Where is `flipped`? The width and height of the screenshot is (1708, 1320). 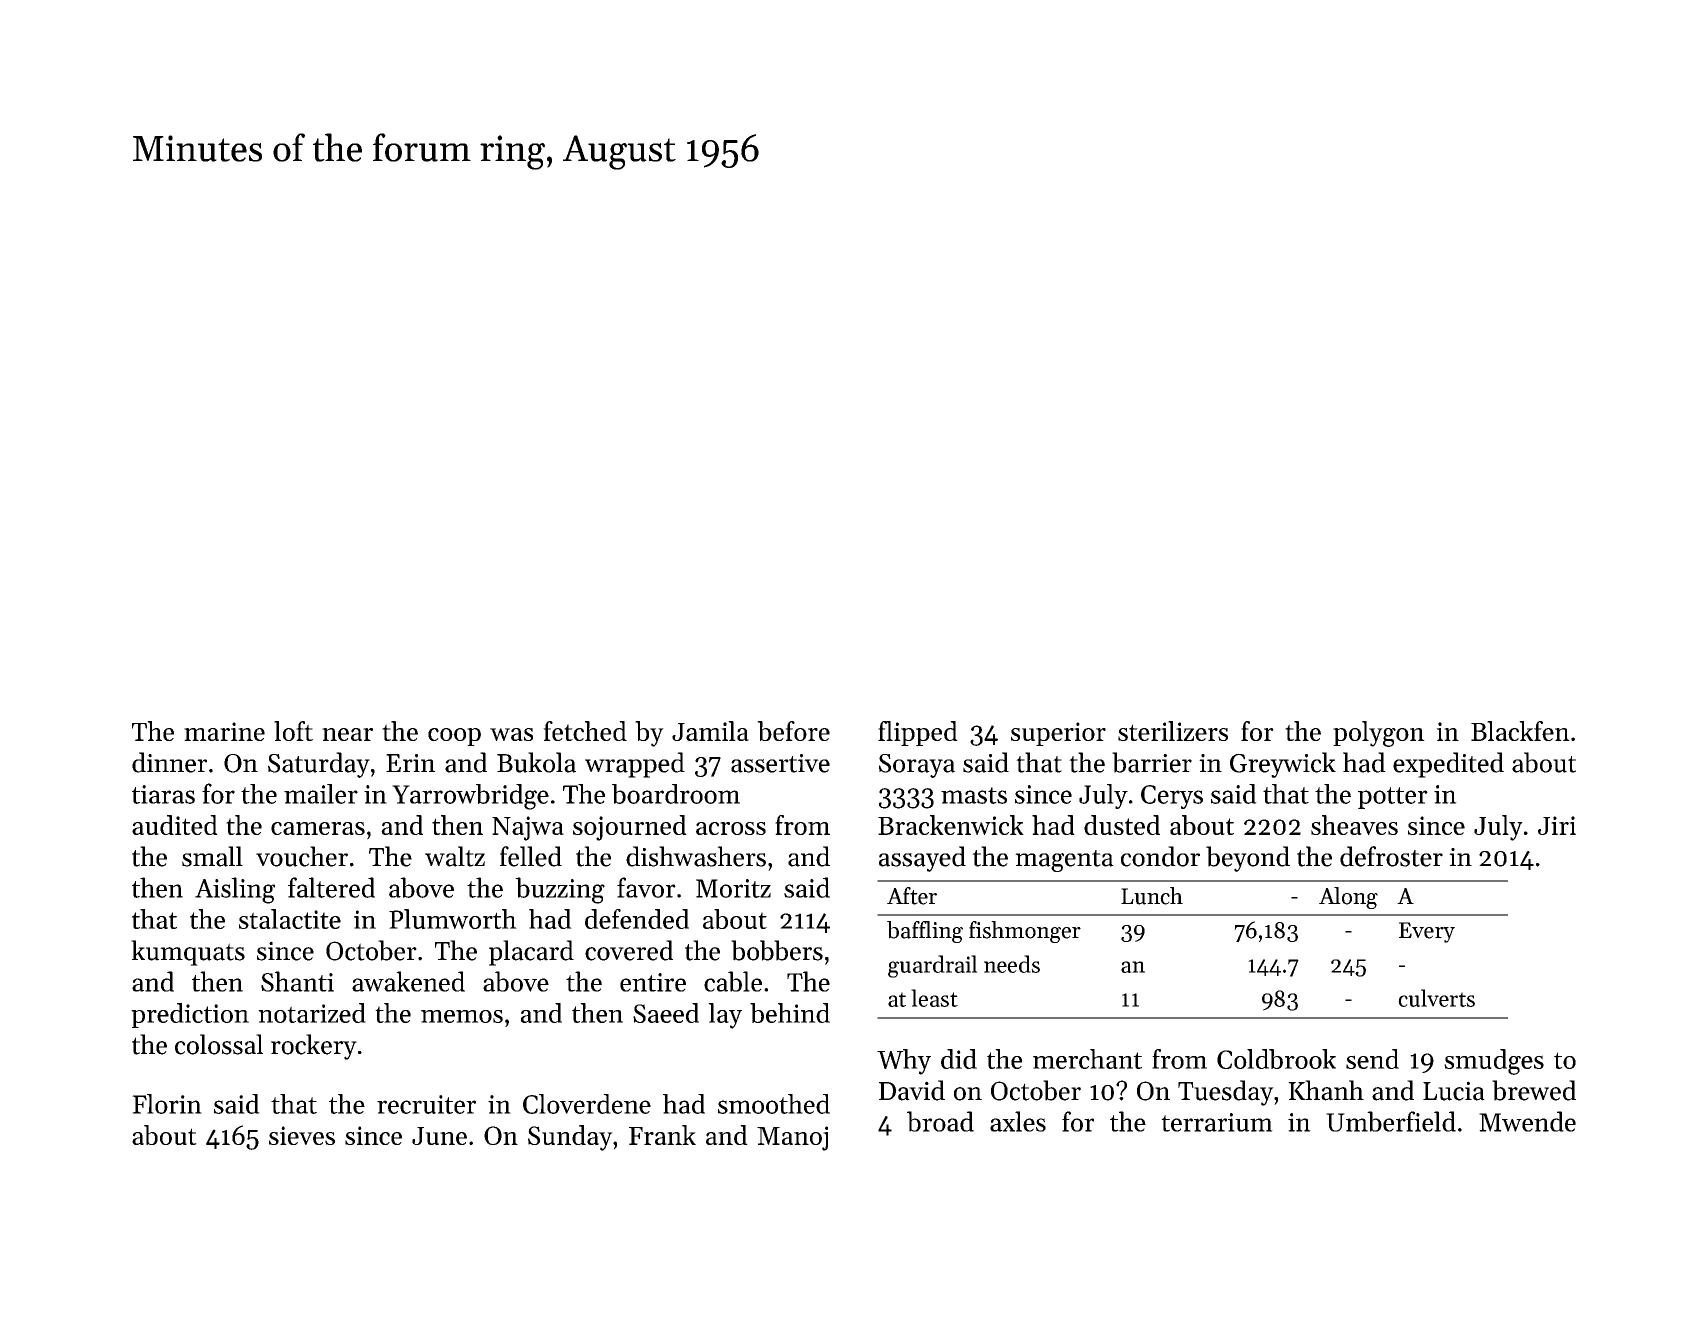 flipped is located at coordinates (918, 733).
